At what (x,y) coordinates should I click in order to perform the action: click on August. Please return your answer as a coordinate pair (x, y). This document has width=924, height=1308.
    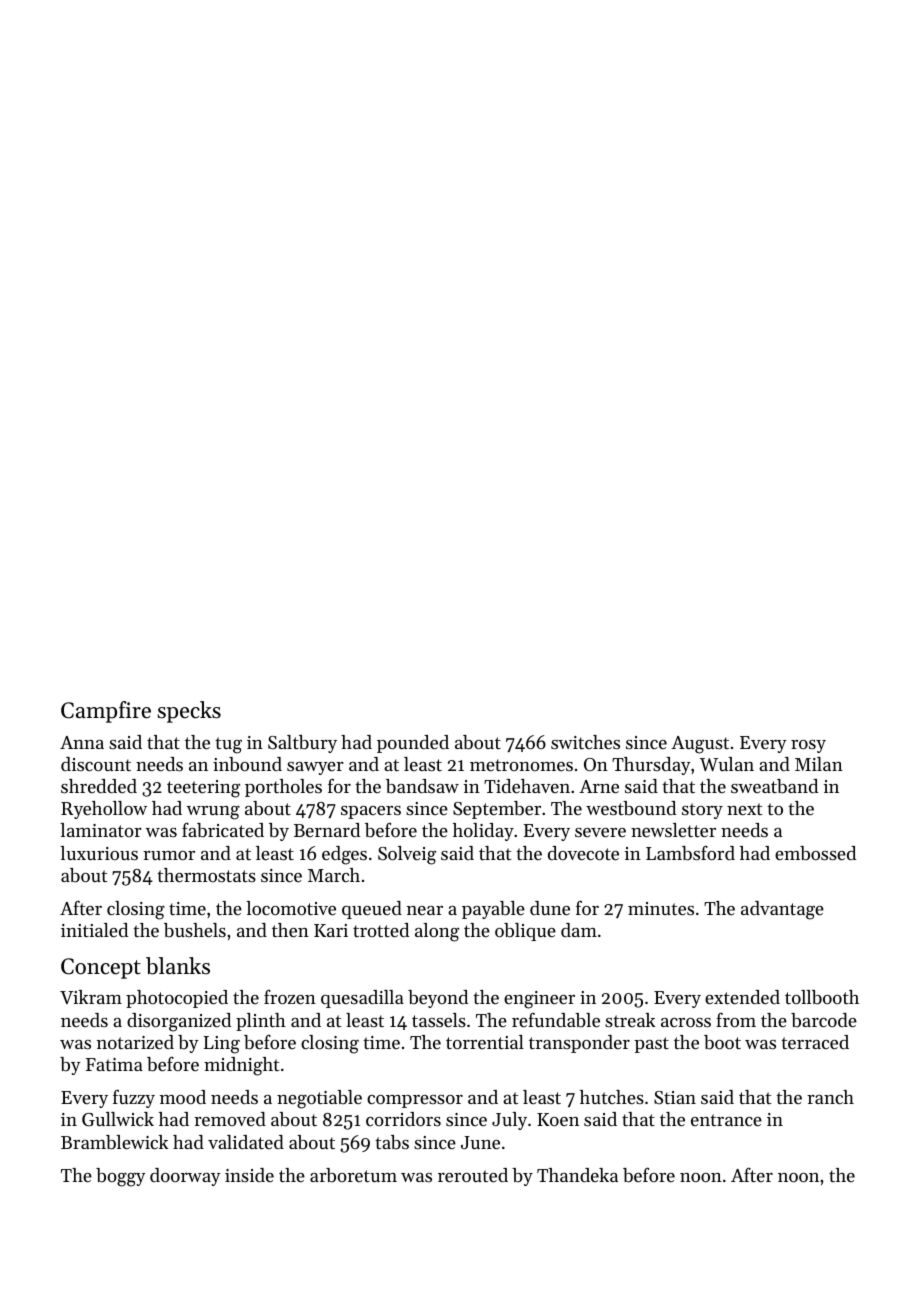
    Looking at the image, I should click on (700, 745).
